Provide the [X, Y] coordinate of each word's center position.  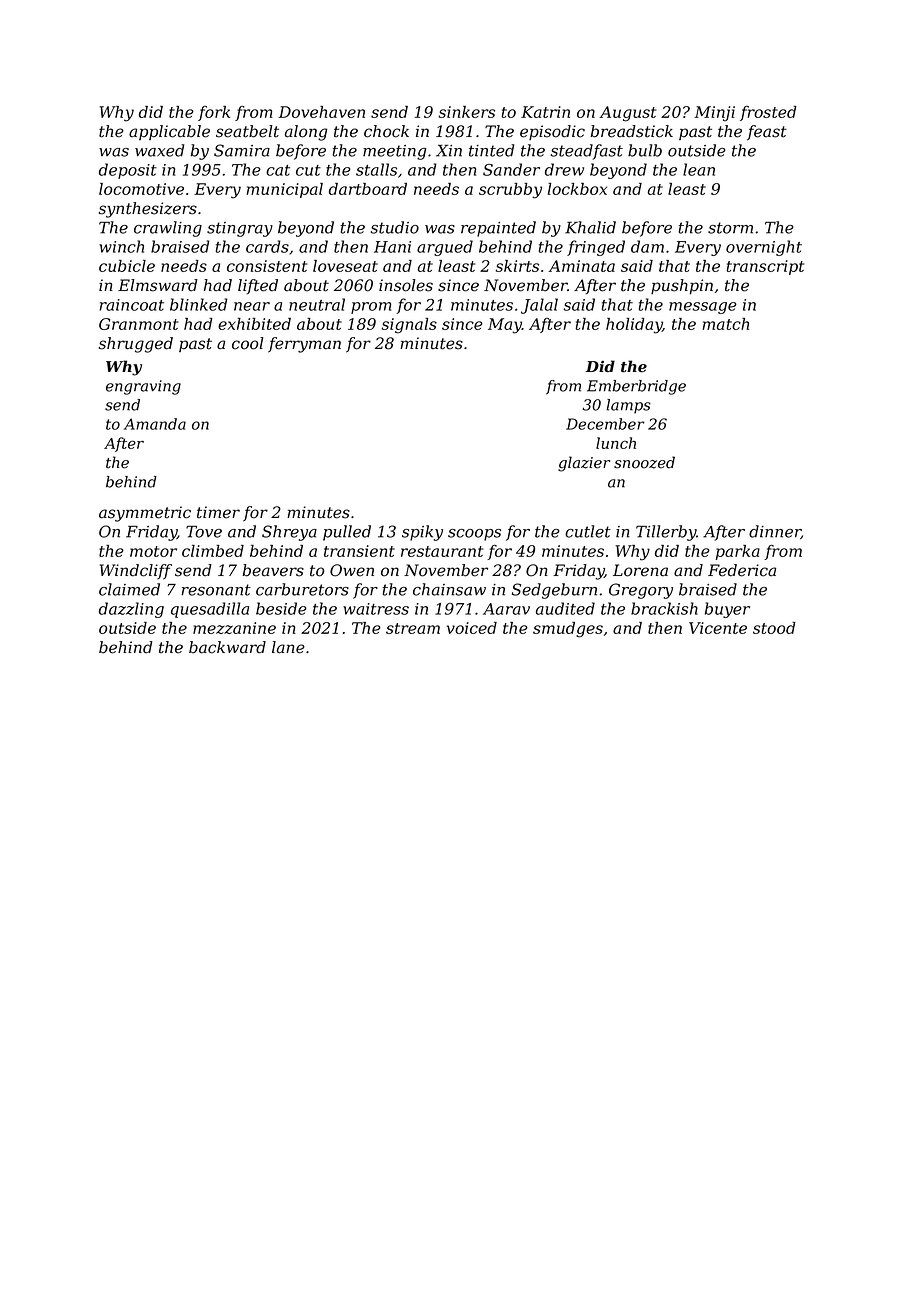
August [627, 114]
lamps [628, 406]
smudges [568, 630]
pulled [347, 533]
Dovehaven [321, 112]
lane [288, 647]
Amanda [155, 424]
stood [774, 628]
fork [214, 113]
